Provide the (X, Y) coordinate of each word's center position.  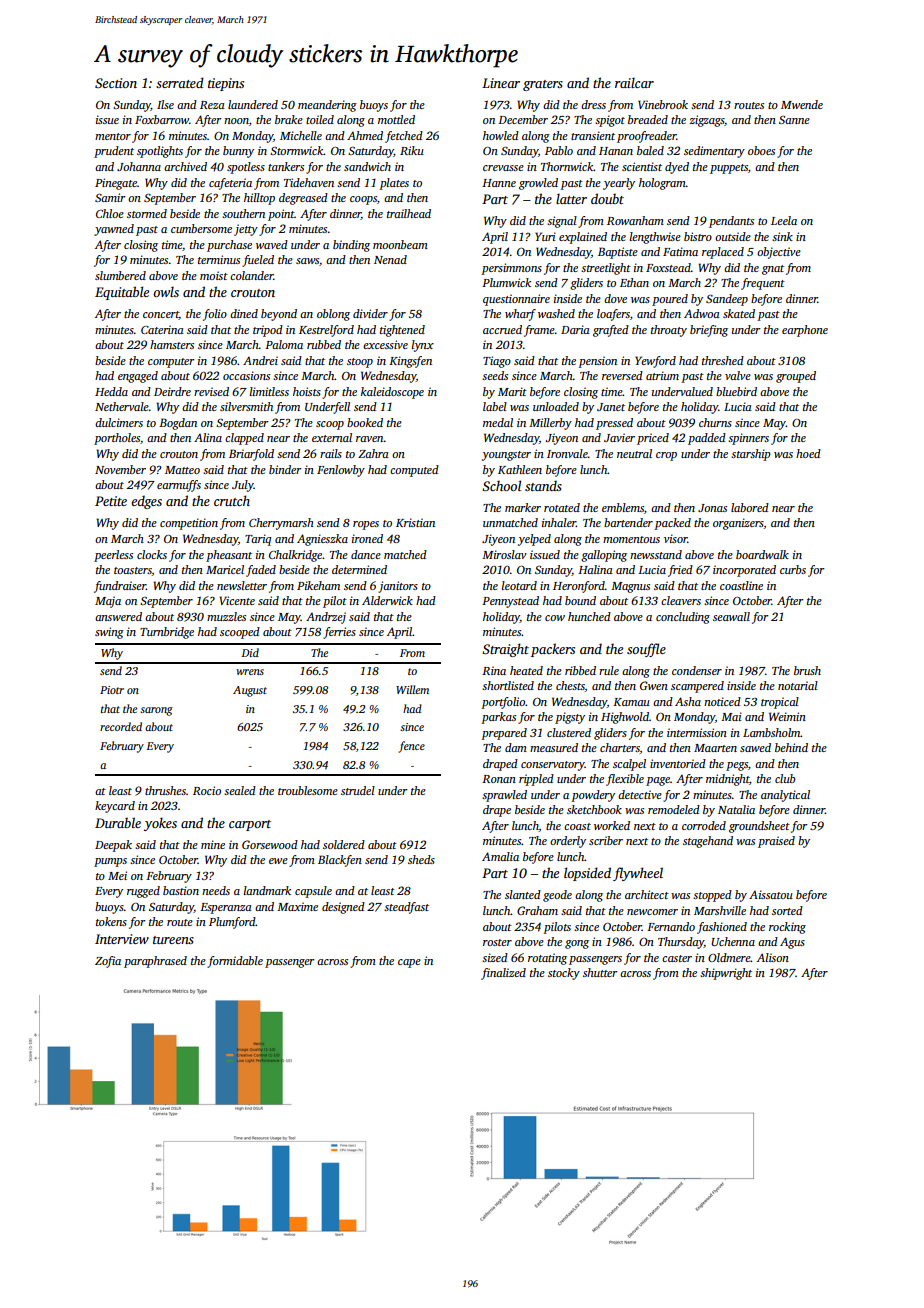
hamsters (172, 344)
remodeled (674, 809)
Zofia (108, 962)
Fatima (680, 251)
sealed (240, 790)
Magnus (630, 587)
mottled (396, 119)
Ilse (165, 104)
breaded (648, 119)
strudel (358, 790)
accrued (502, 329)
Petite (111, 501)
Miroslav (504, 554)
